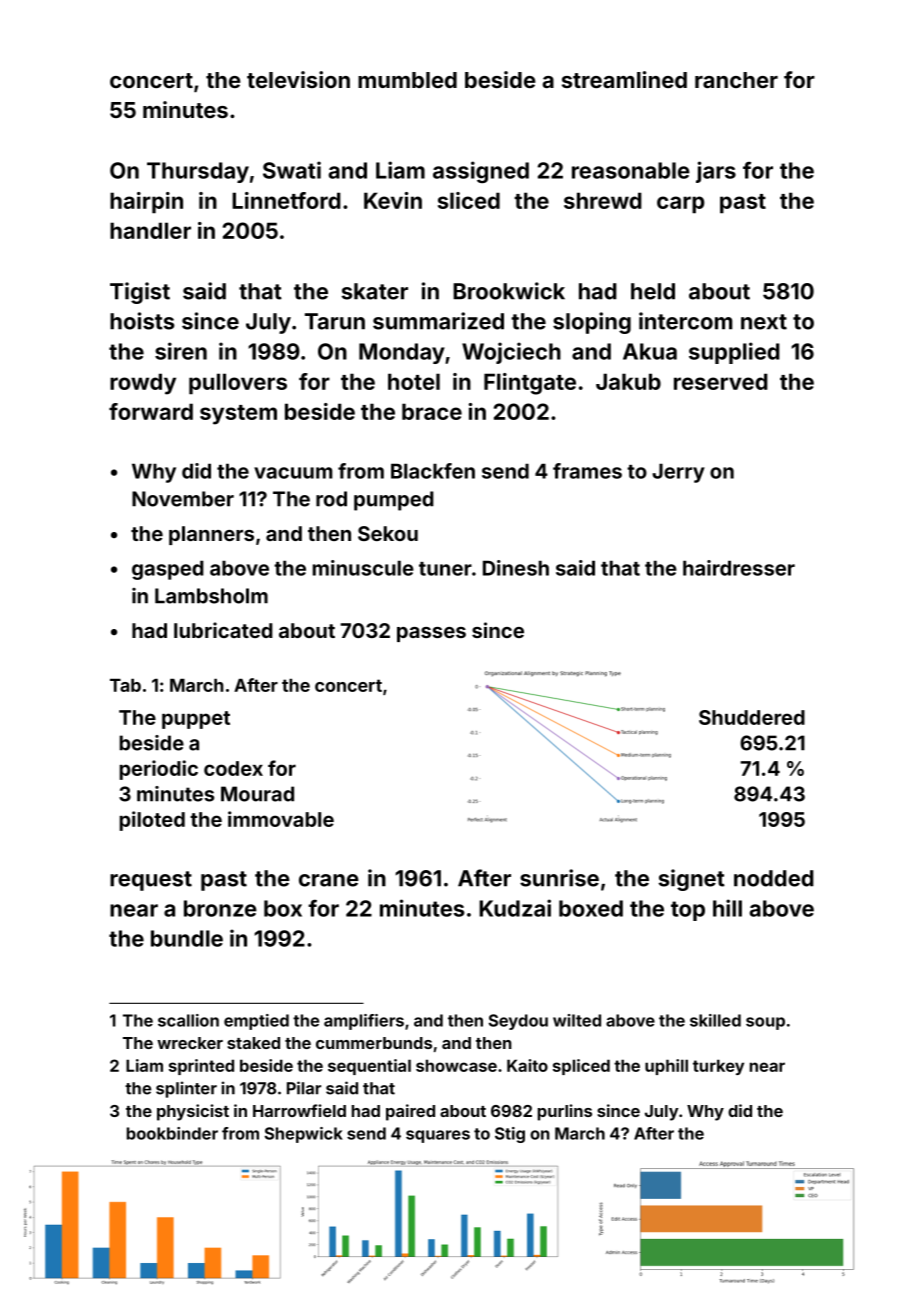 This screenshot has height=1311, width=924. What do you see at coordinates (469, 200) in the screenshot?
I see `sliced` at bounding box center [469, 200].
